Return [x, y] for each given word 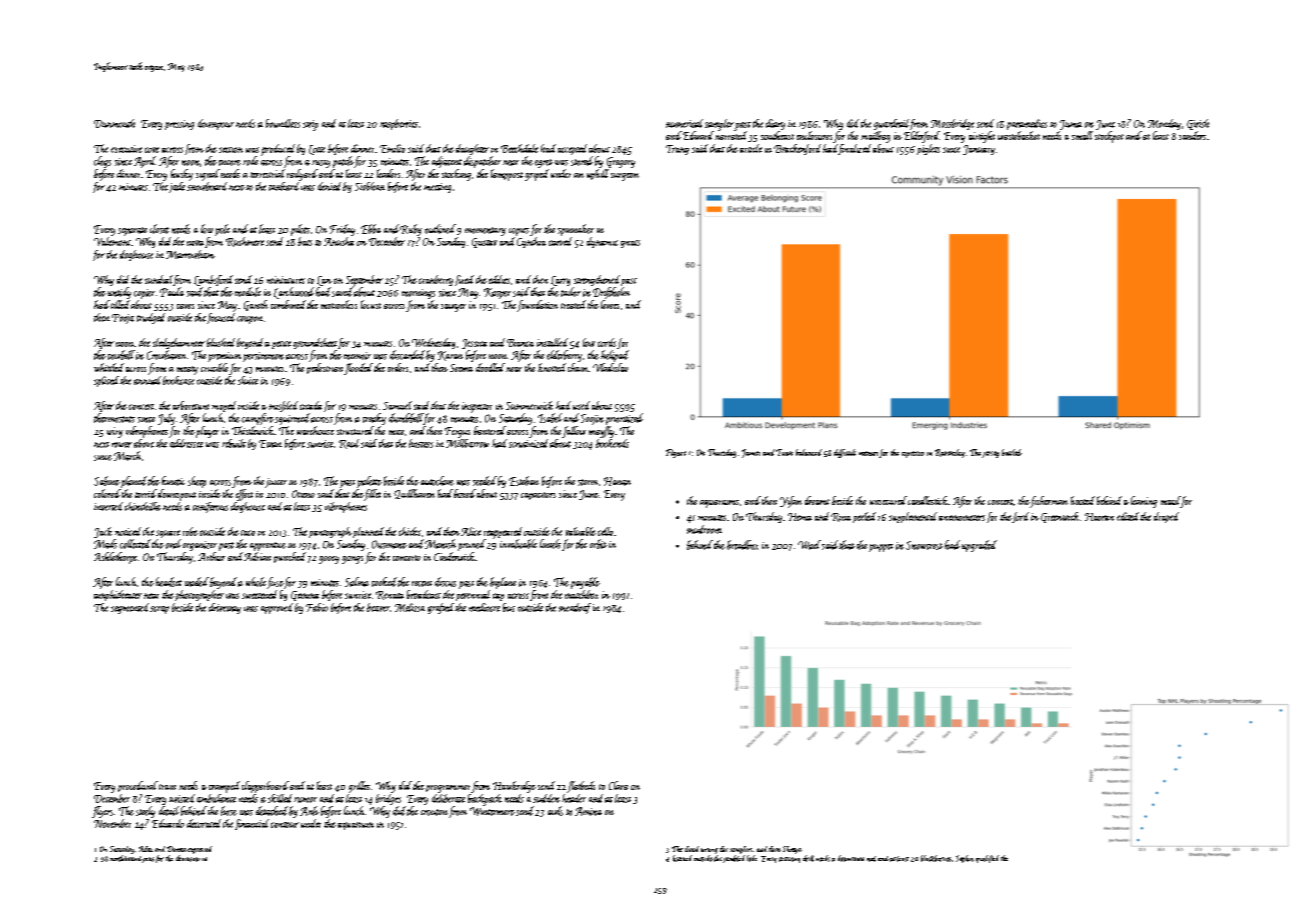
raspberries [399, 124]
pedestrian [325, 368]
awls [555, 811]
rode [250, 161]
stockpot [1109, 137]
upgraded [979, 546]
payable [585, 583]
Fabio [317, 607]
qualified [987, 859]
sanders [1192, 135]
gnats [630, 244]
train [167, 787]
